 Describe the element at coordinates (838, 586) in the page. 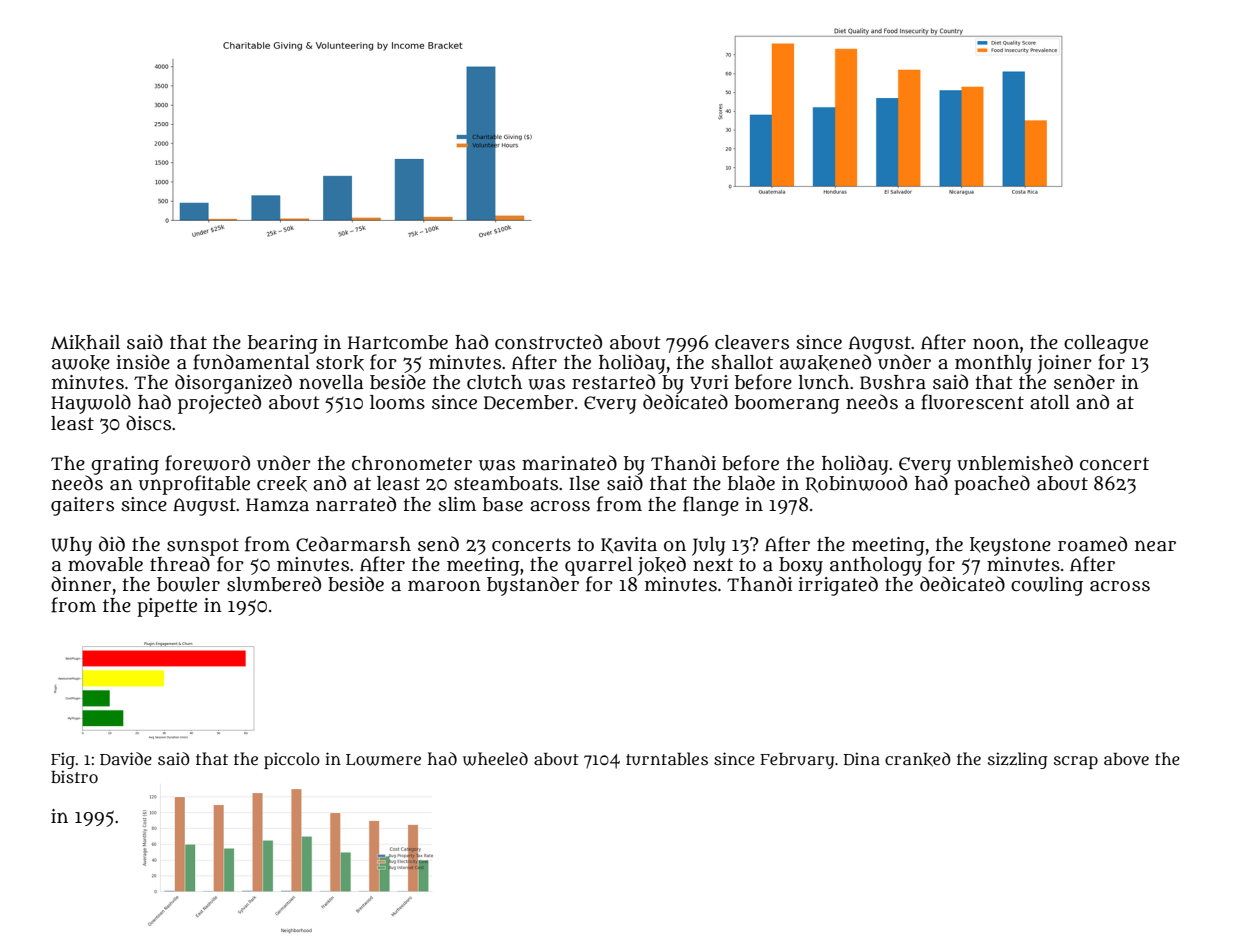

I see `irrigated` at that location.
